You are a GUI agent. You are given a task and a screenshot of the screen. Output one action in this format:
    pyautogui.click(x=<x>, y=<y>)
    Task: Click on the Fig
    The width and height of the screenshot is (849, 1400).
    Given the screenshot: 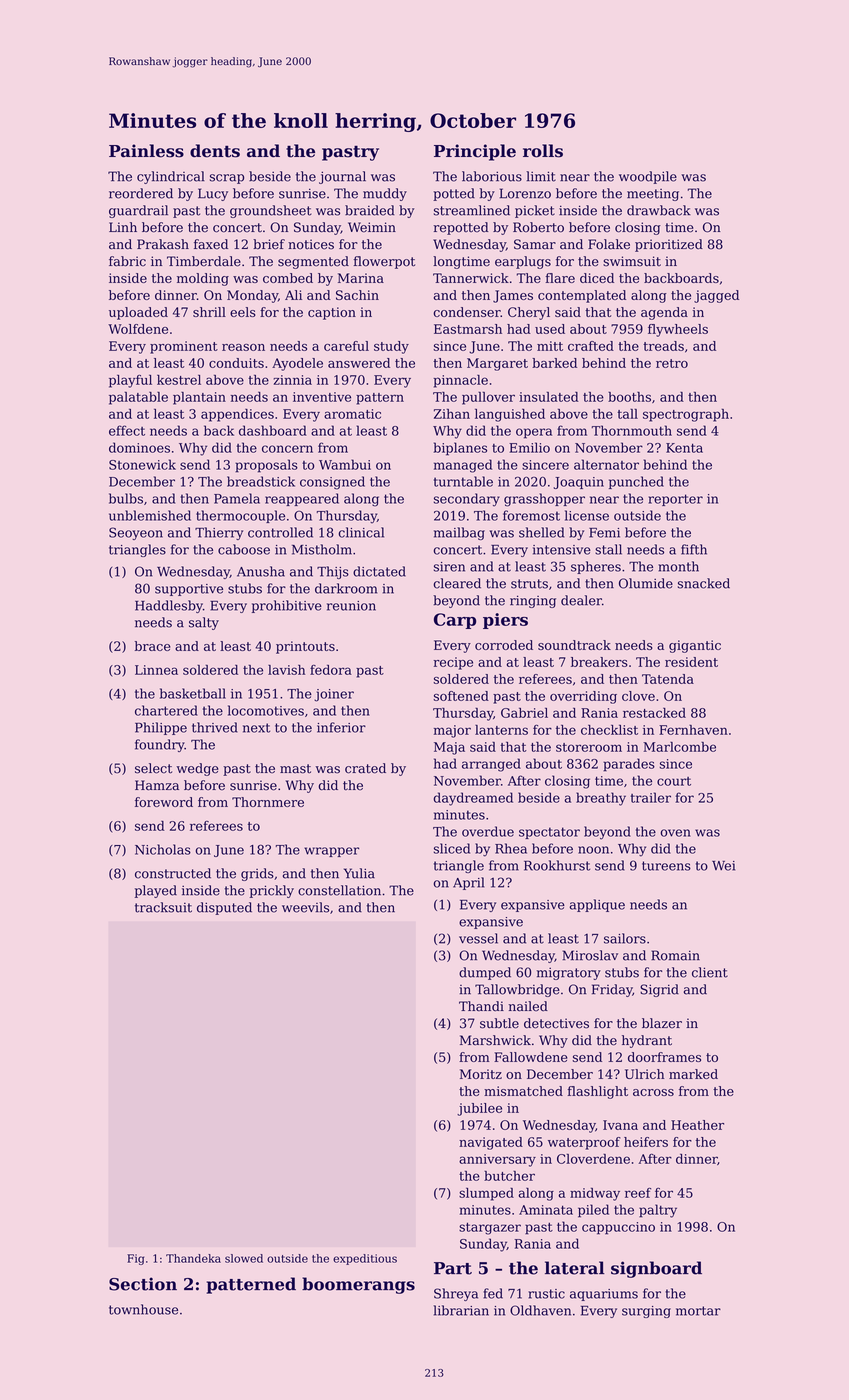 What is the action you would take?
    pyautogui.click(x=135, y=1259)
